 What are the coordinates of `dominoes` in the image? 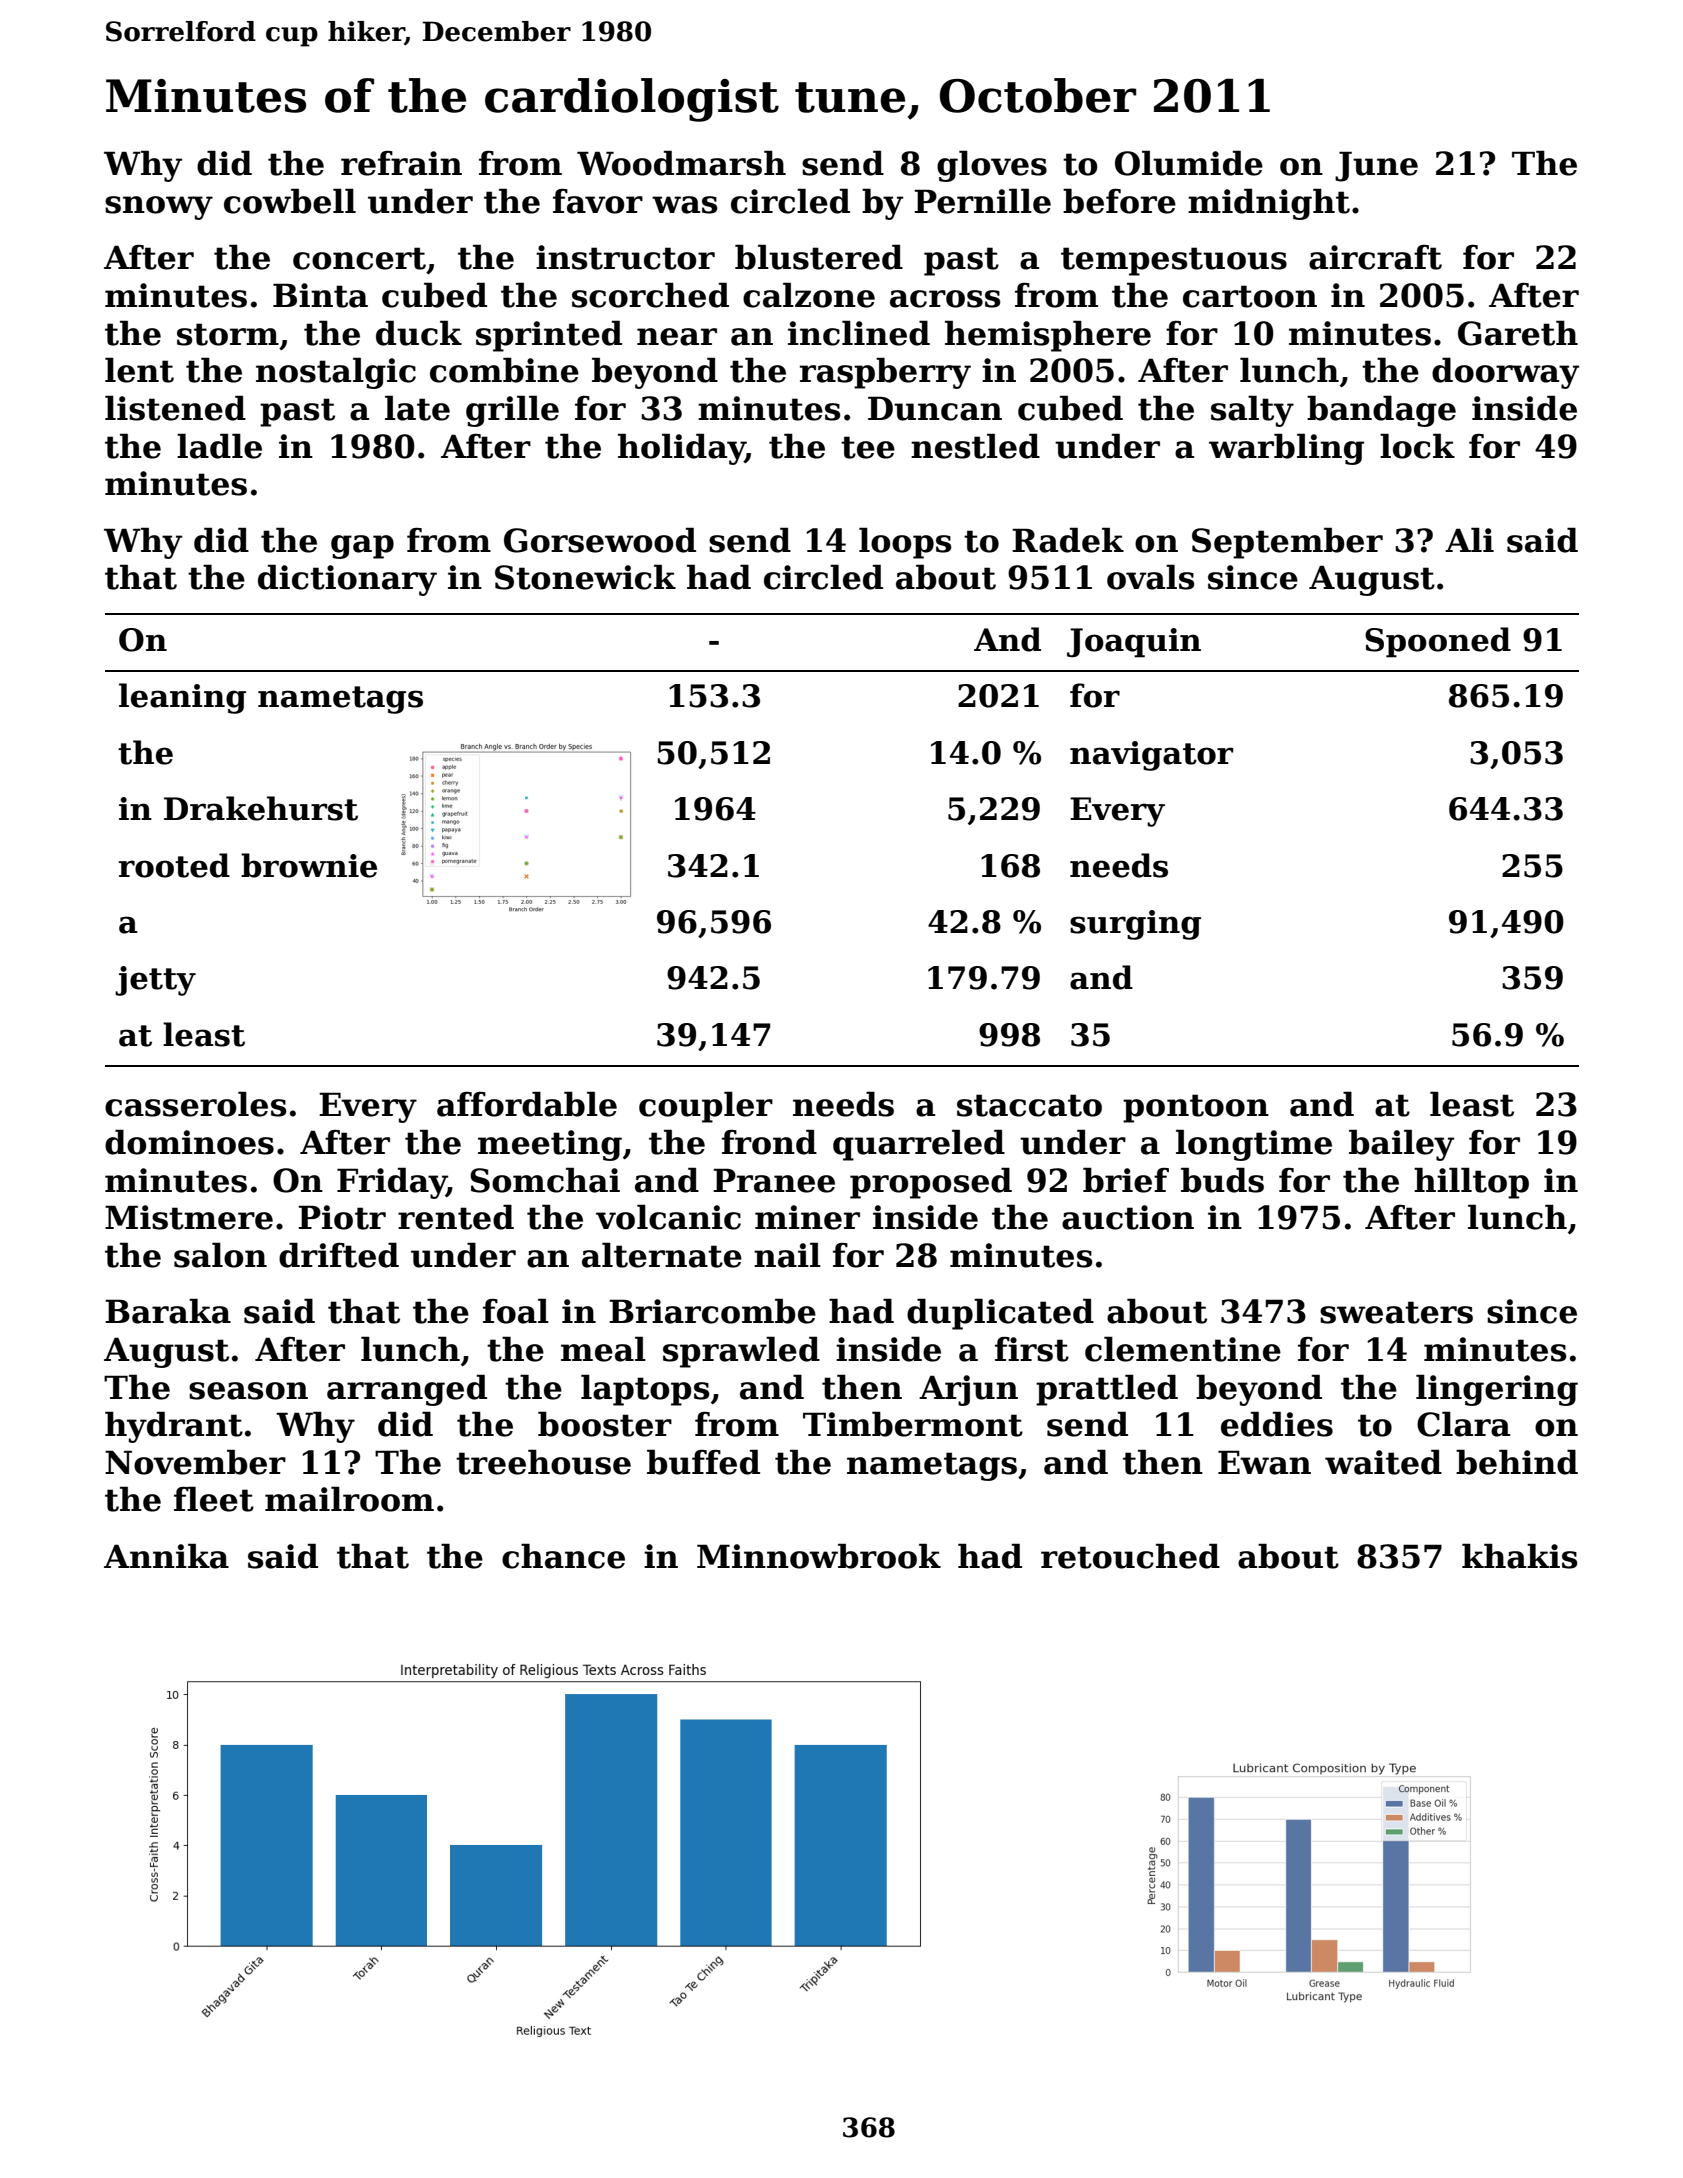 It's located at (189, 1142).
